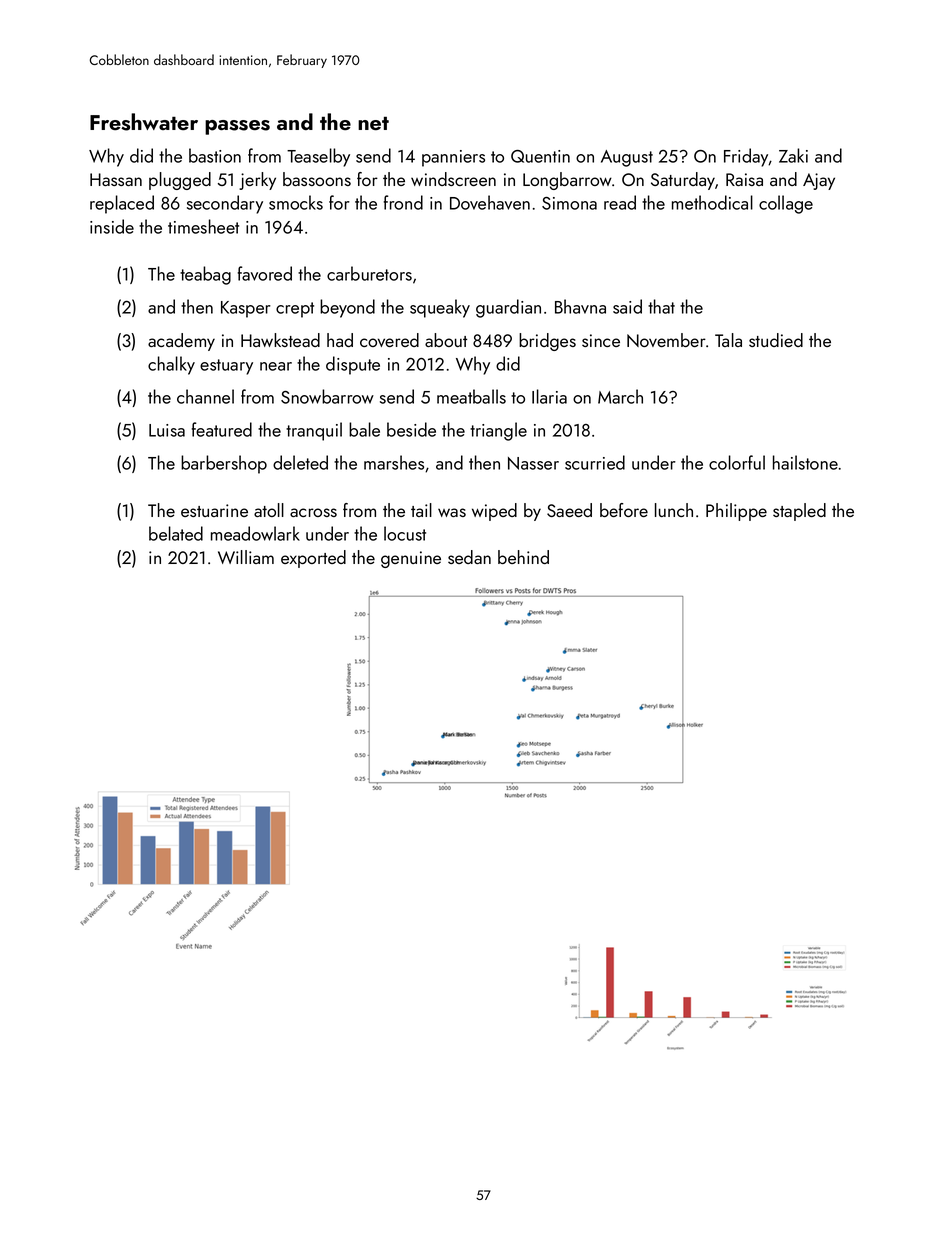 This image has width=952, height=1233. I want to click on Dovehaven, so click(490, 202).
